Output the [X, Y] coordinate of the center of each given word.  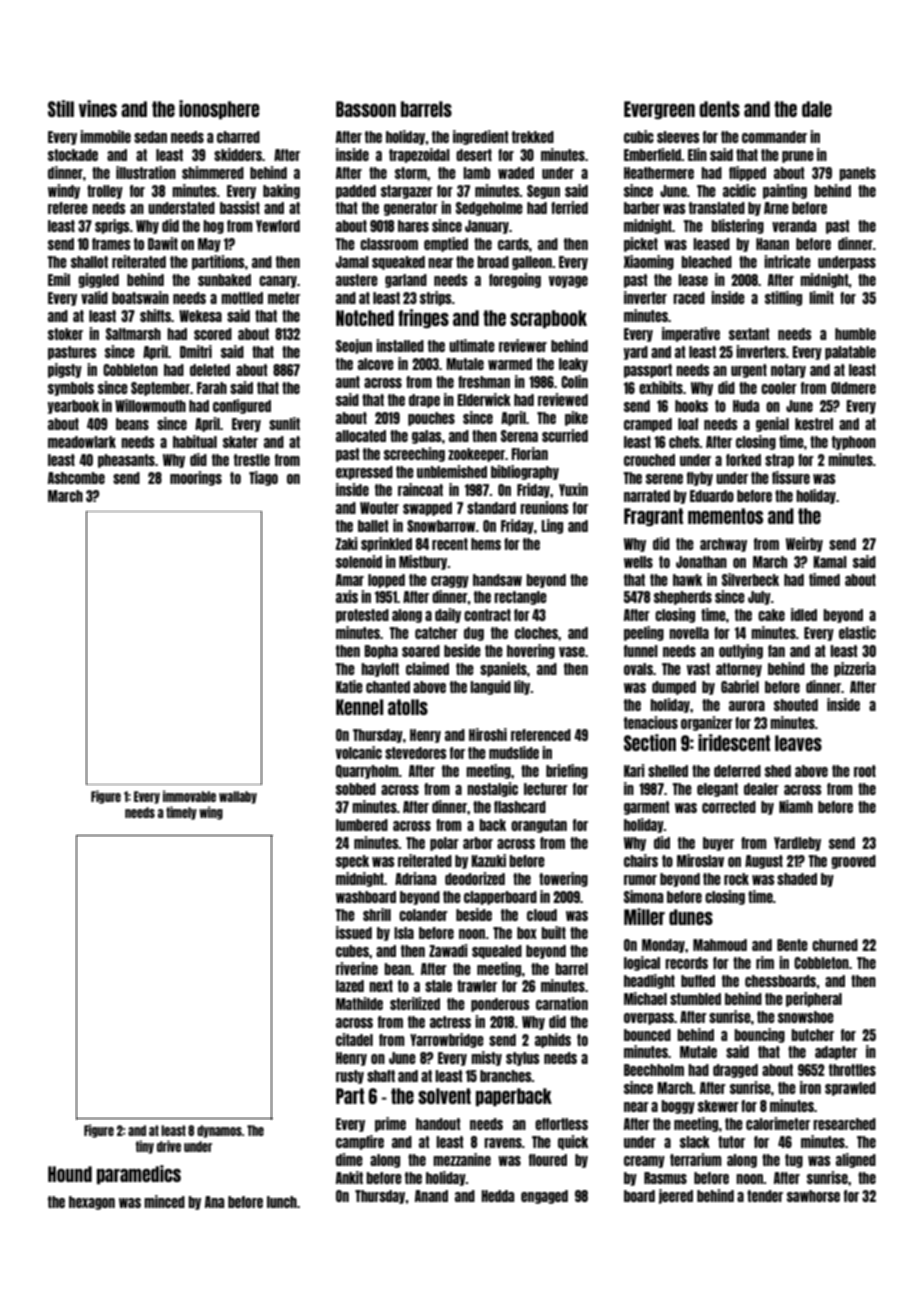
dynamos [219, 1131]
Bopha [381, 652]
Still [61, 108]
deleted [210, 370]
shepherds [683, 598]
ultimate [472, 345]
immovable [189, 796]
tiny [145, 1147]
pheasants [126, 461]
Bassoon [366, 109]
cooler [779, 388]
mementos [725, 516]
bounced [647, 1035]
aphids [553, 1040]
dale [817, 109]
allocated [361, 436]
